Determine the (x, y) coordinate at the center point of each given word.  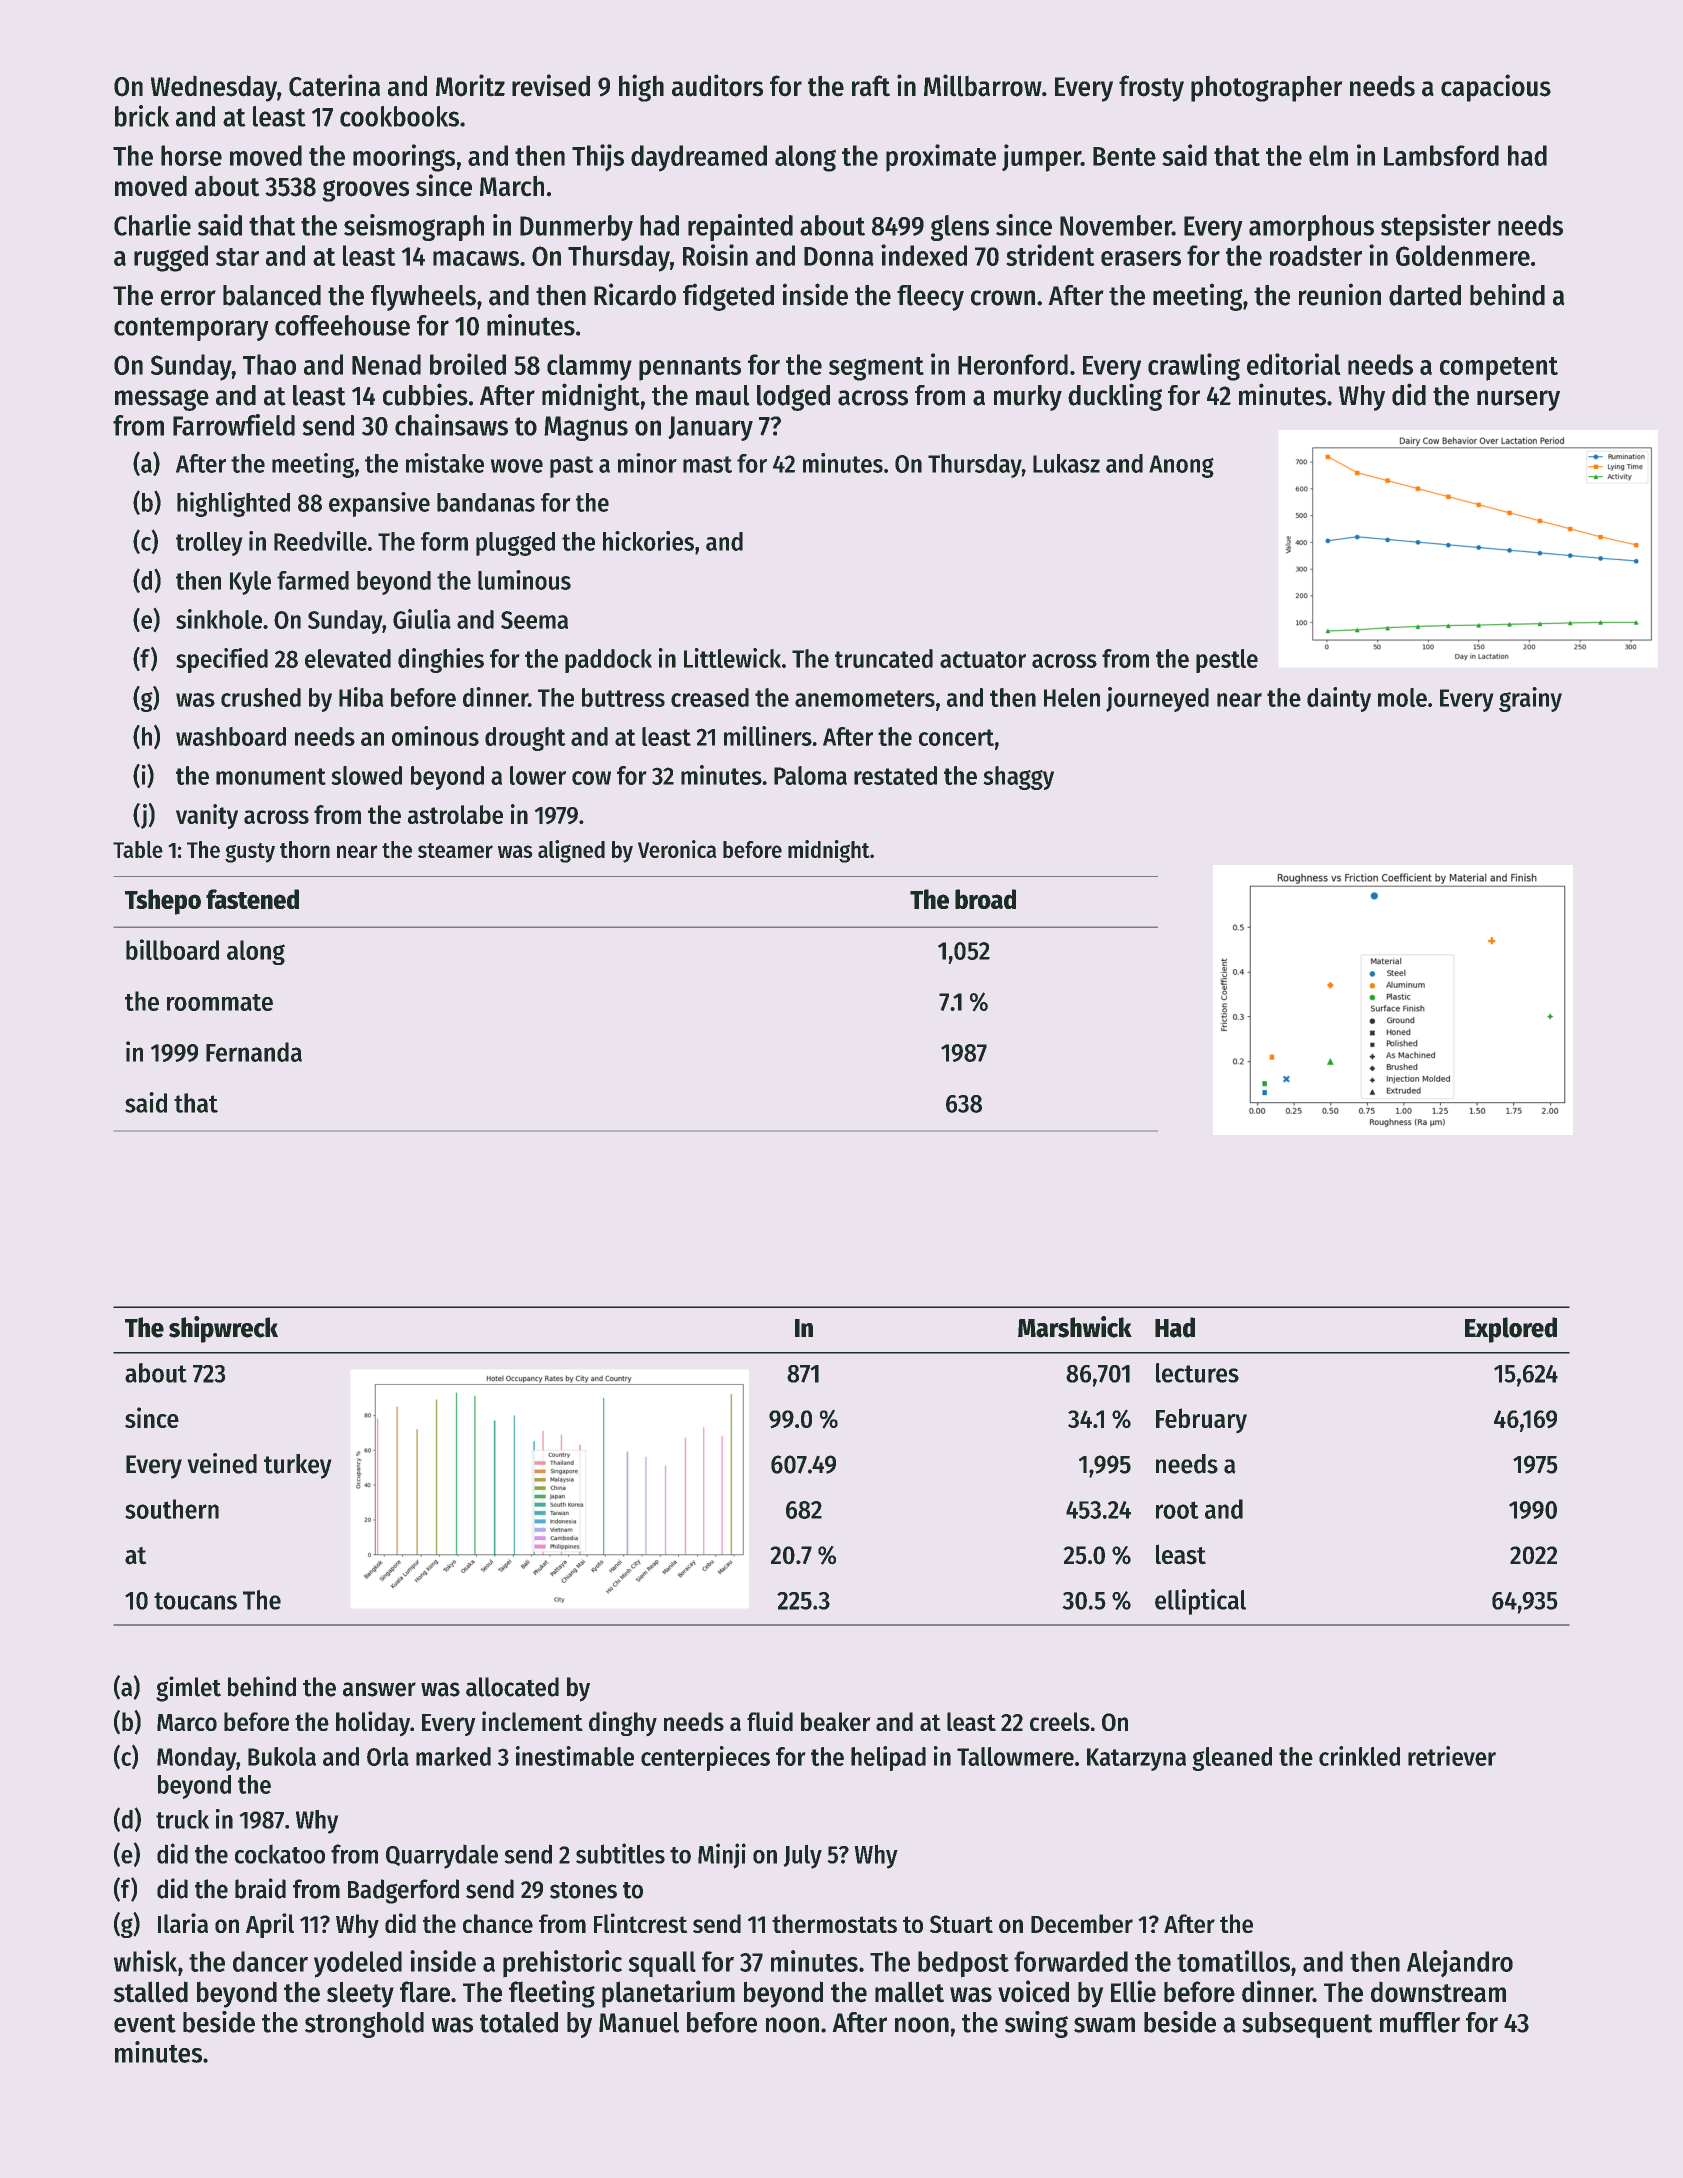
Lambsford (1441, 155)
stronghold (364, 2025)
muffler (1420, 2022)
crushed (261, 697)
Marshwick (1075, 1327)
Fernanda (254, 1052)
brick (142, 116)
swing (1036, 2024)
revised (551, 85)
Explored (1511, 1330)
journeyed (1157, 699)
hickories (648, 541)
